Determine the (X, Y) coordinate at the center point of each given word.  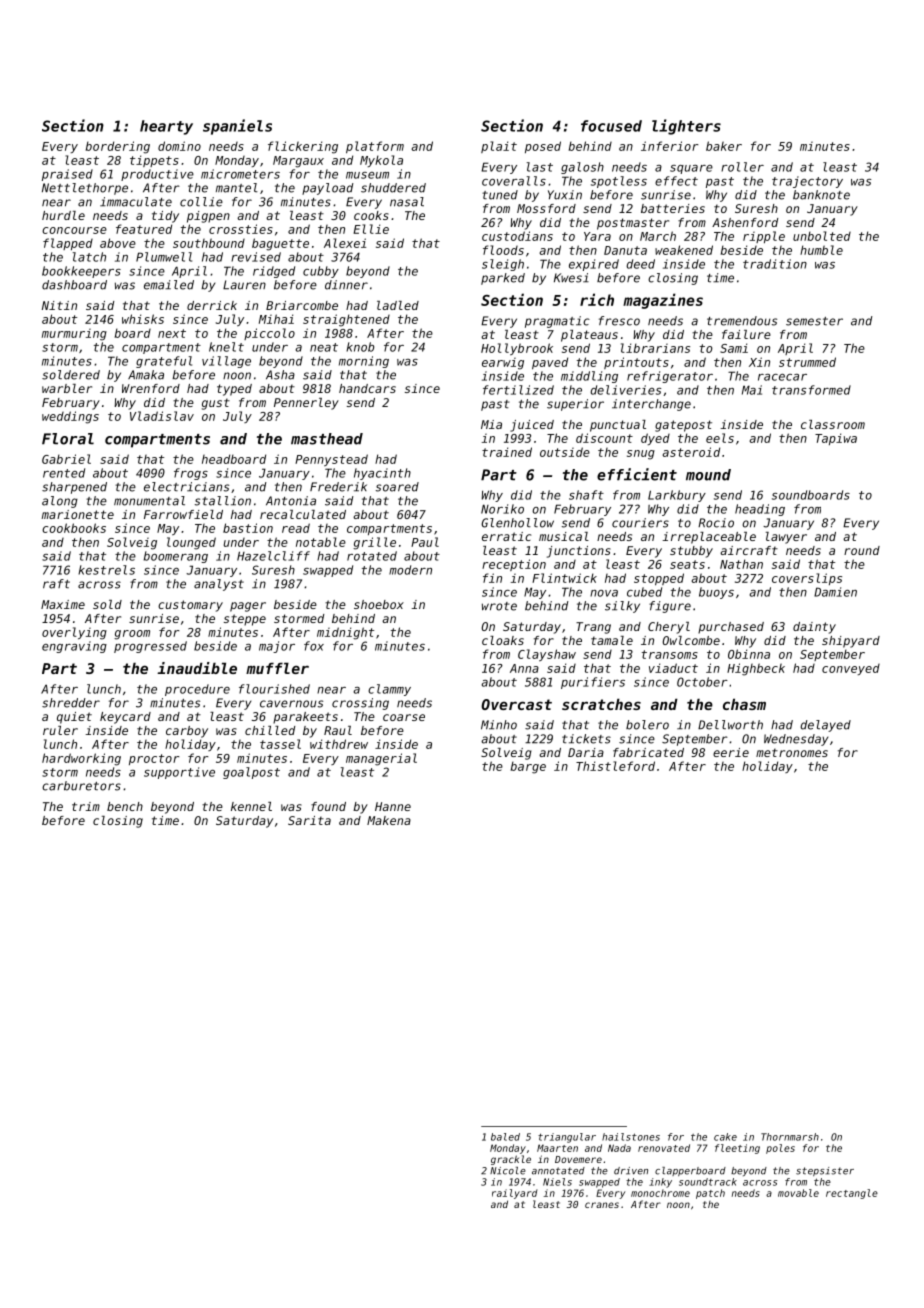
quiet (74, 718)
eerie (731, 752)
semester (814, 321)
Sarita (309, 820)
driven (631, 1171)
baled (505, 1137)
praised (67, 175)
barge (528, 767)
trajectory (807, 182)
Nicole (508, 1171)
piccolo (269, 334)
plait (499, 147)
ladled (398, 305)
